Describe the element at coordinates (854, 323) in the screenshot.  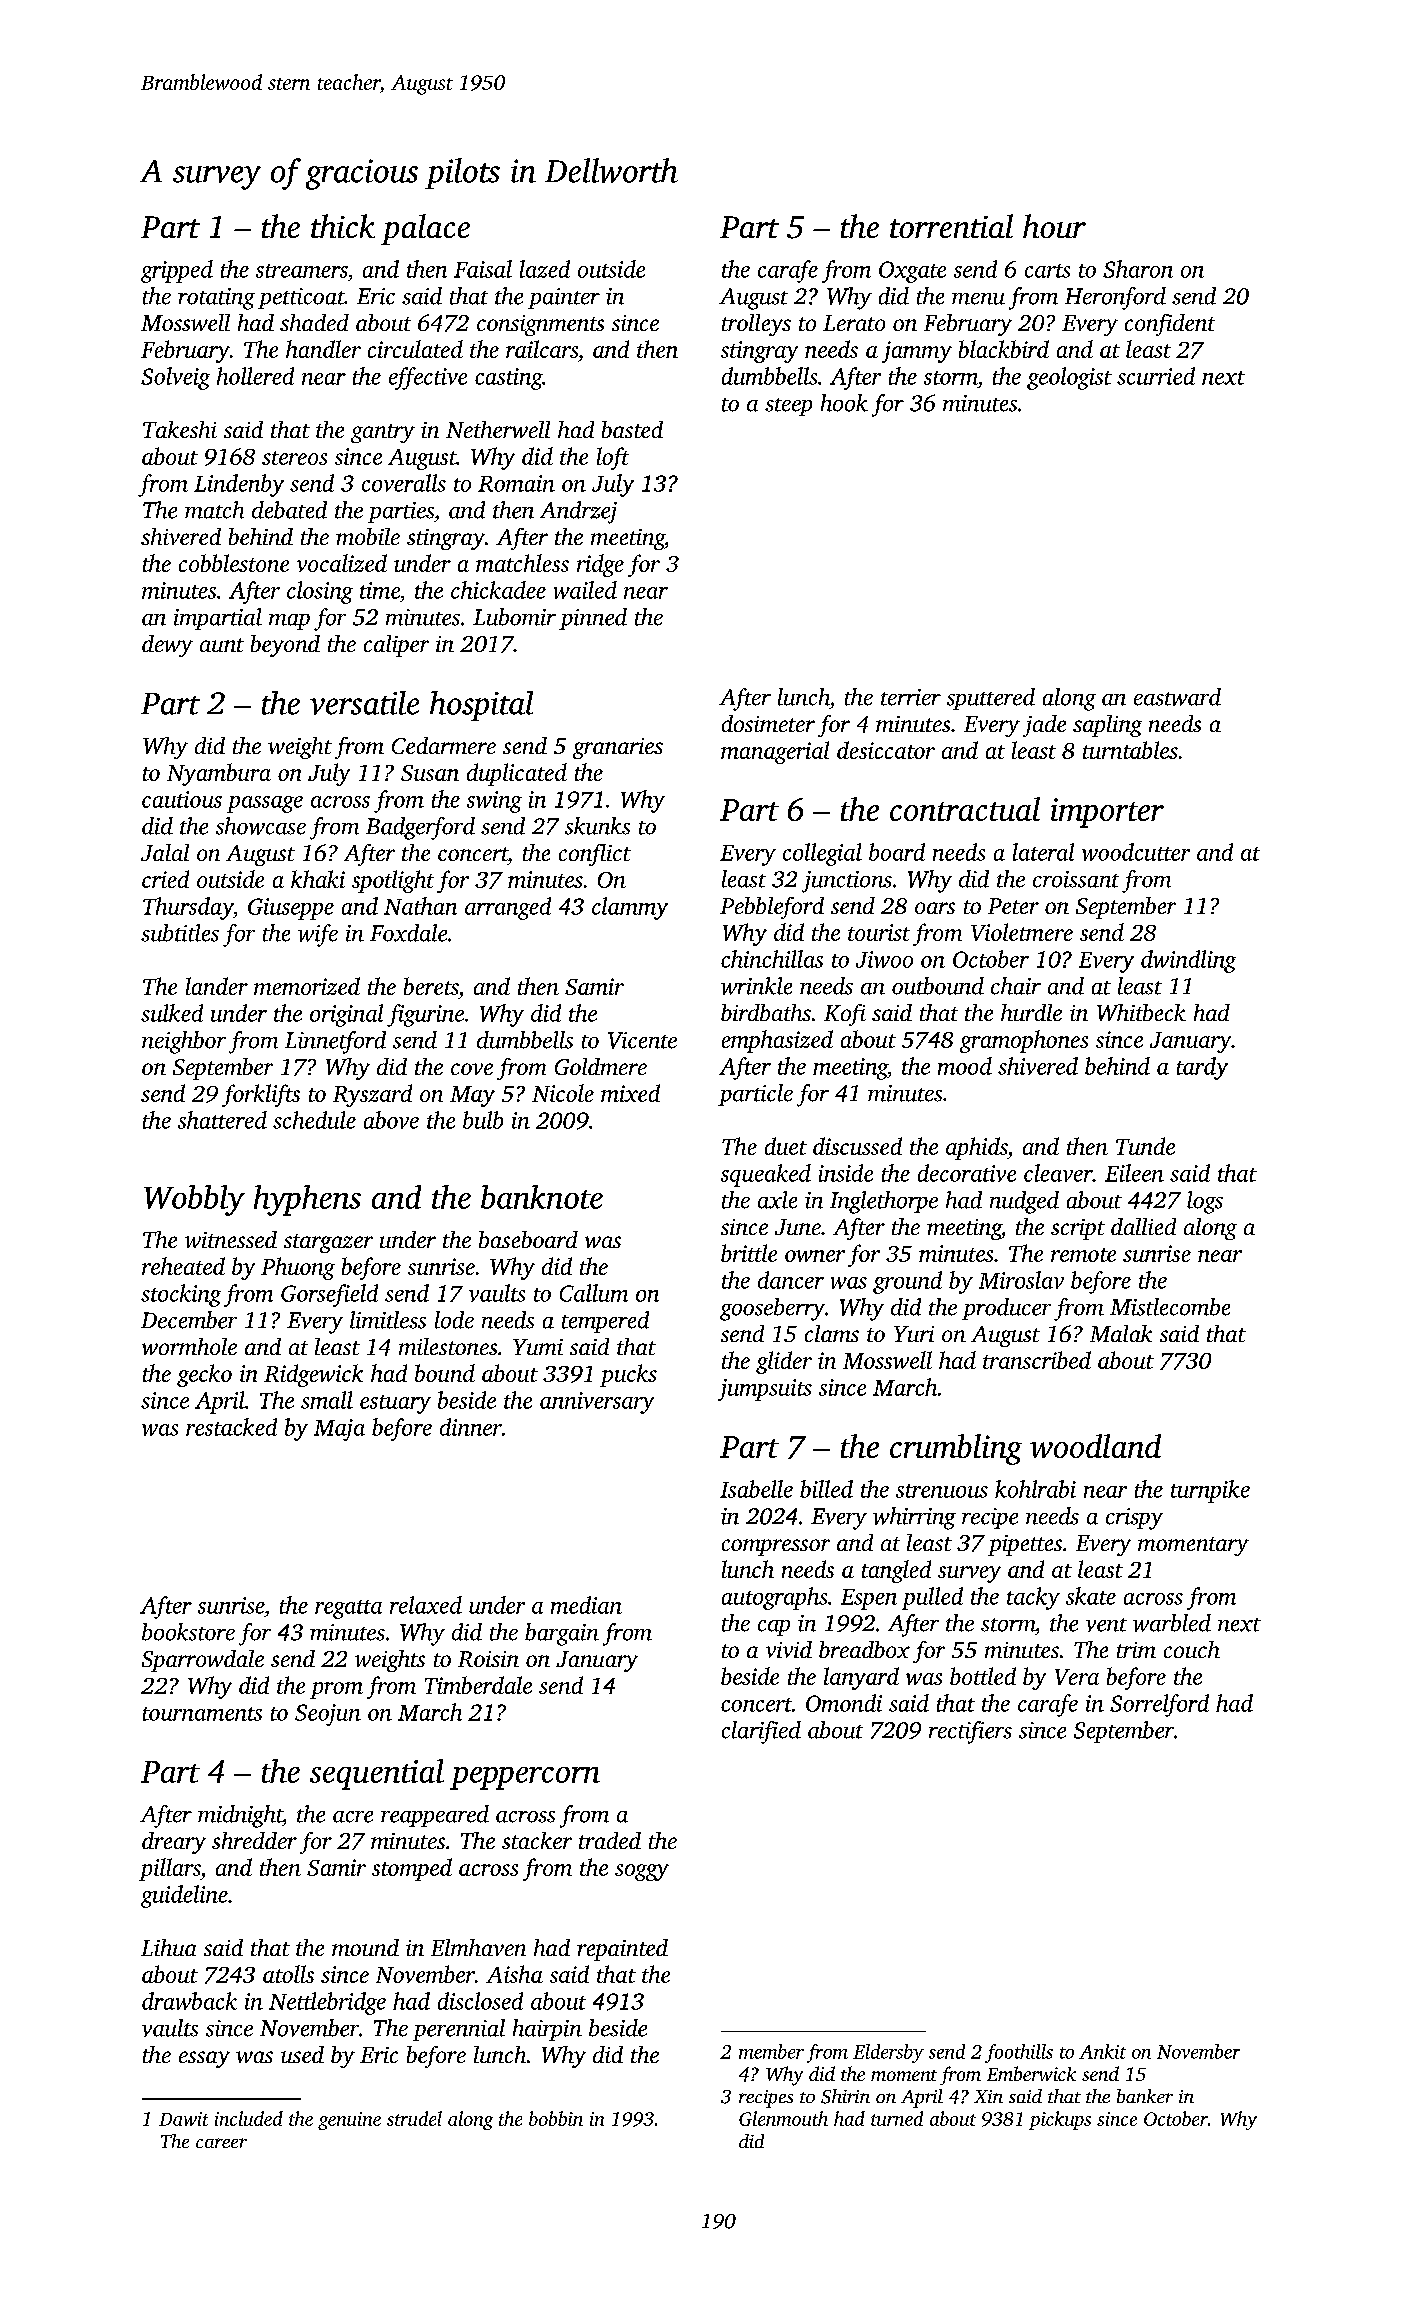
I see `Lerato` at that location.
